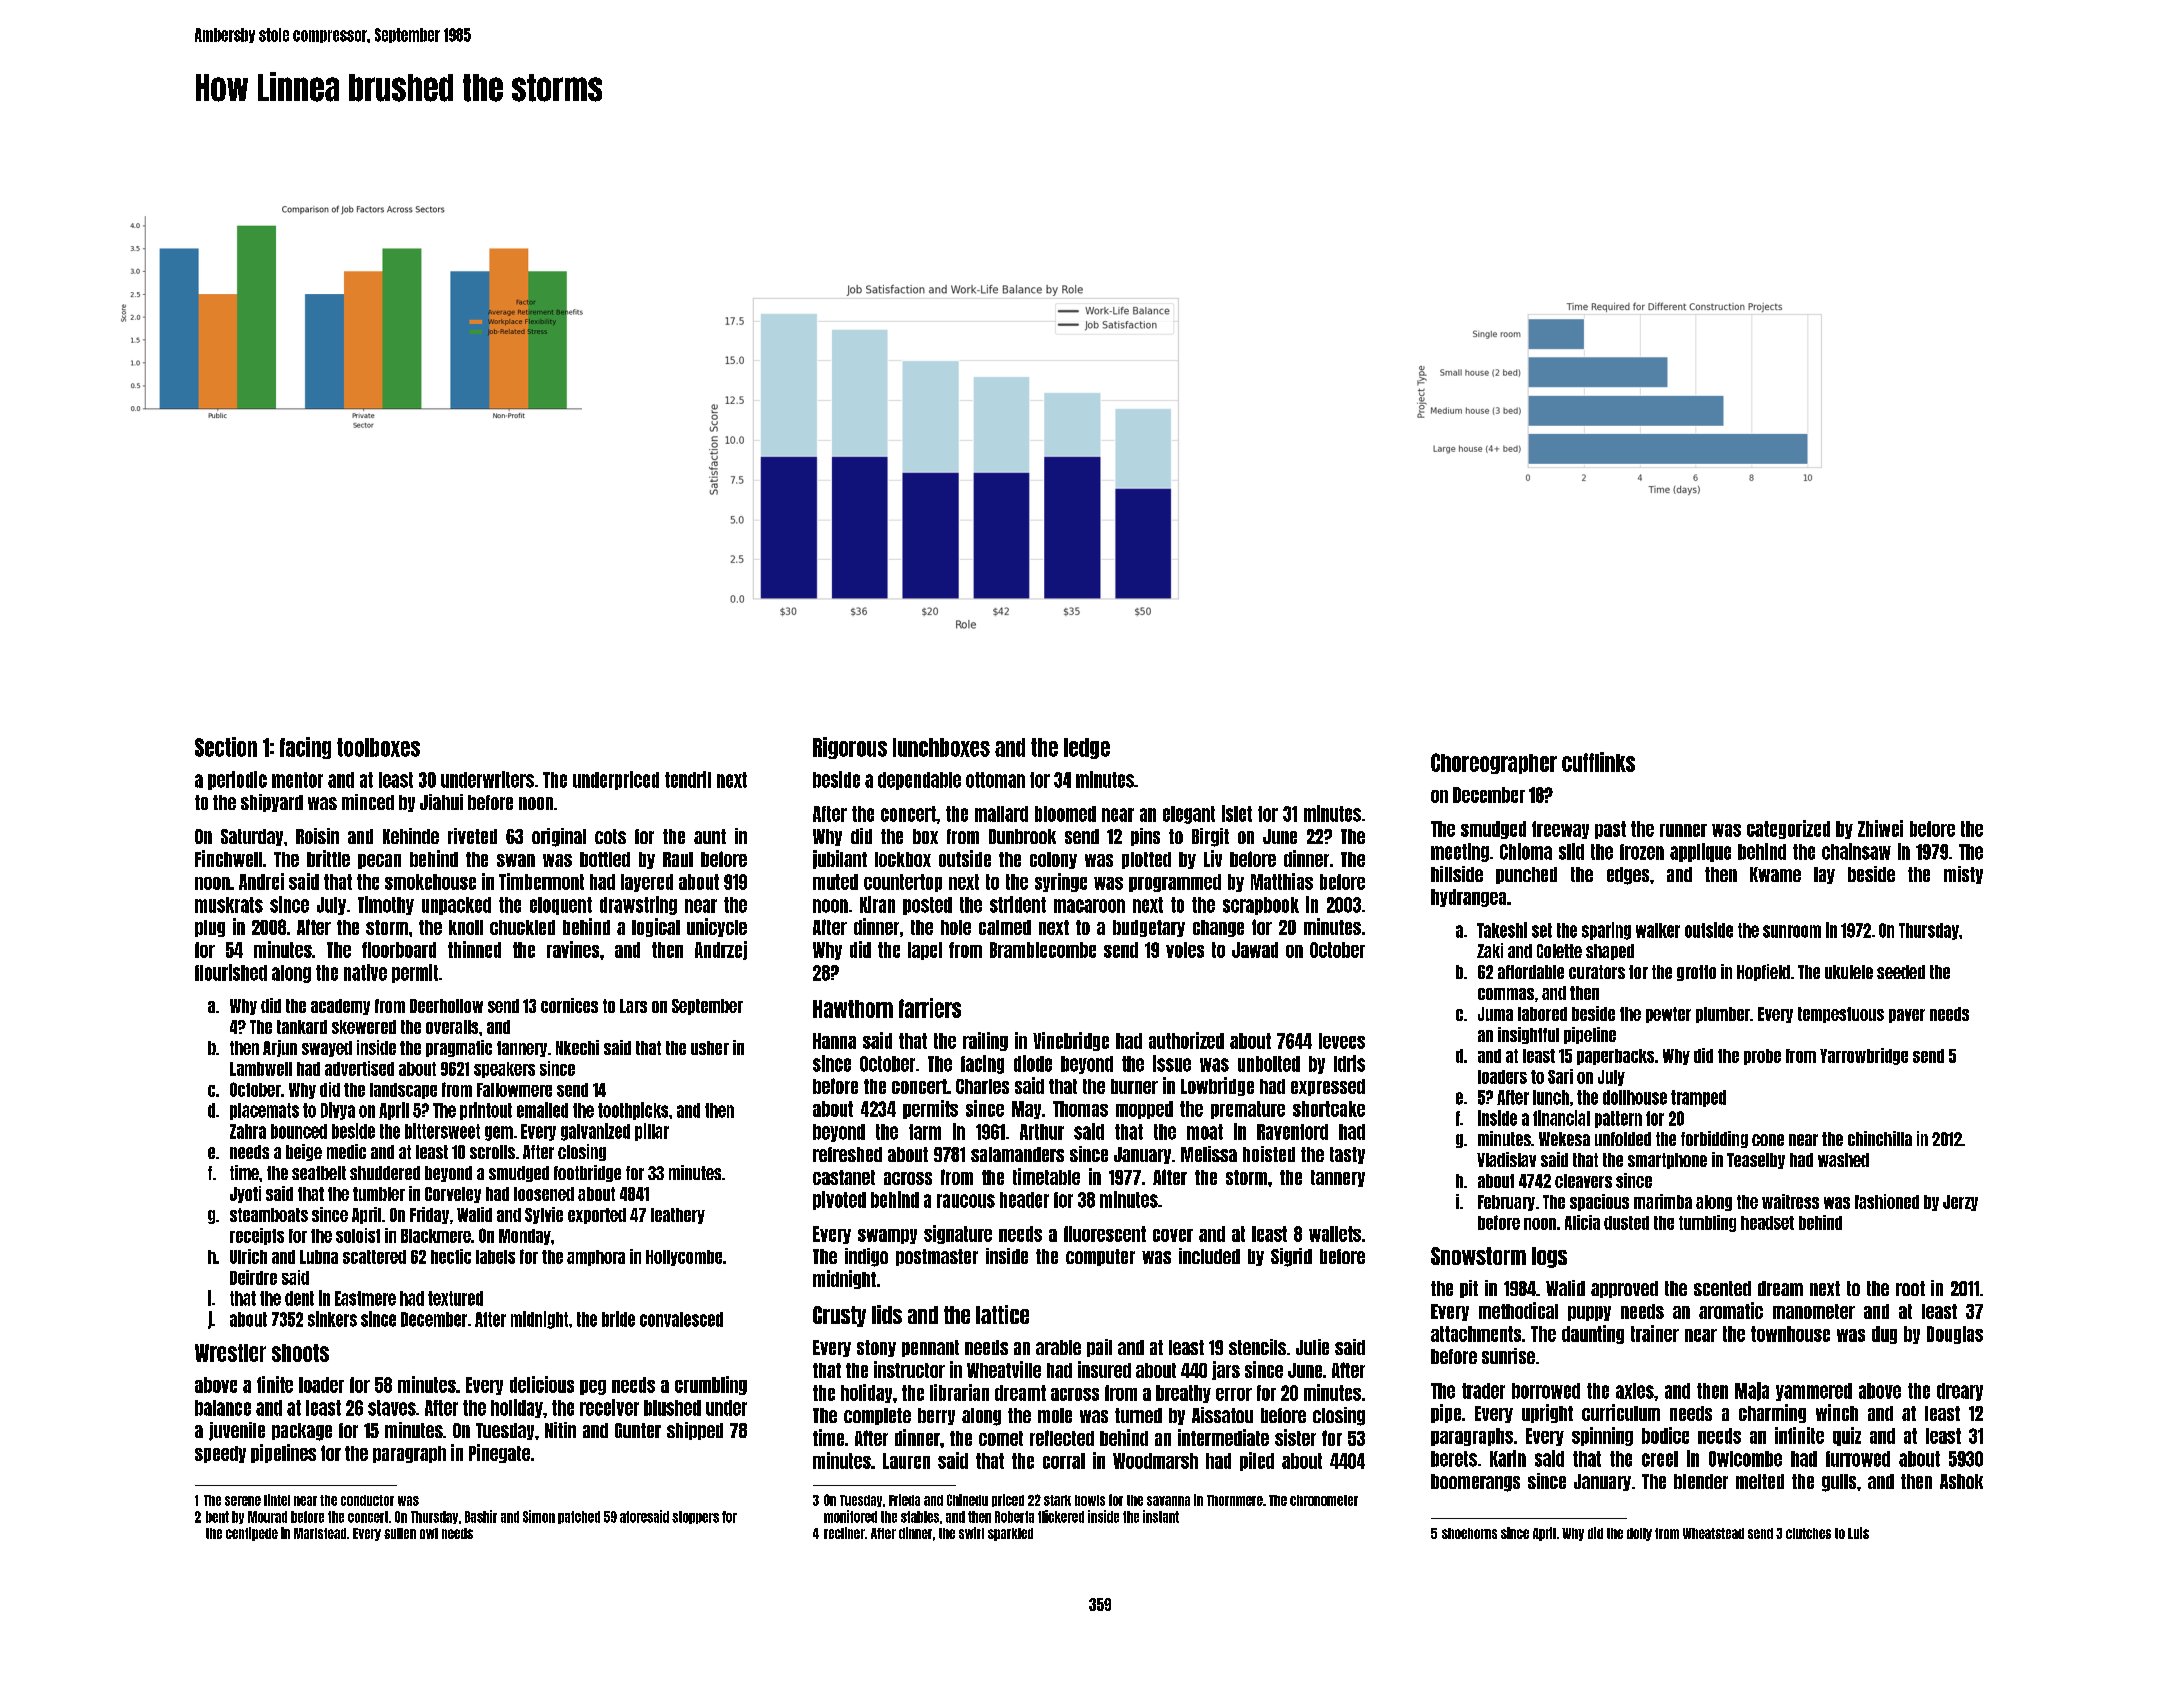 Image resolution: width=2178 pixels, height=1683 pixels. What do you see at coordinates (319, 1257) in the document?
I see `Lubna` at bounding box center [319, 1257].
